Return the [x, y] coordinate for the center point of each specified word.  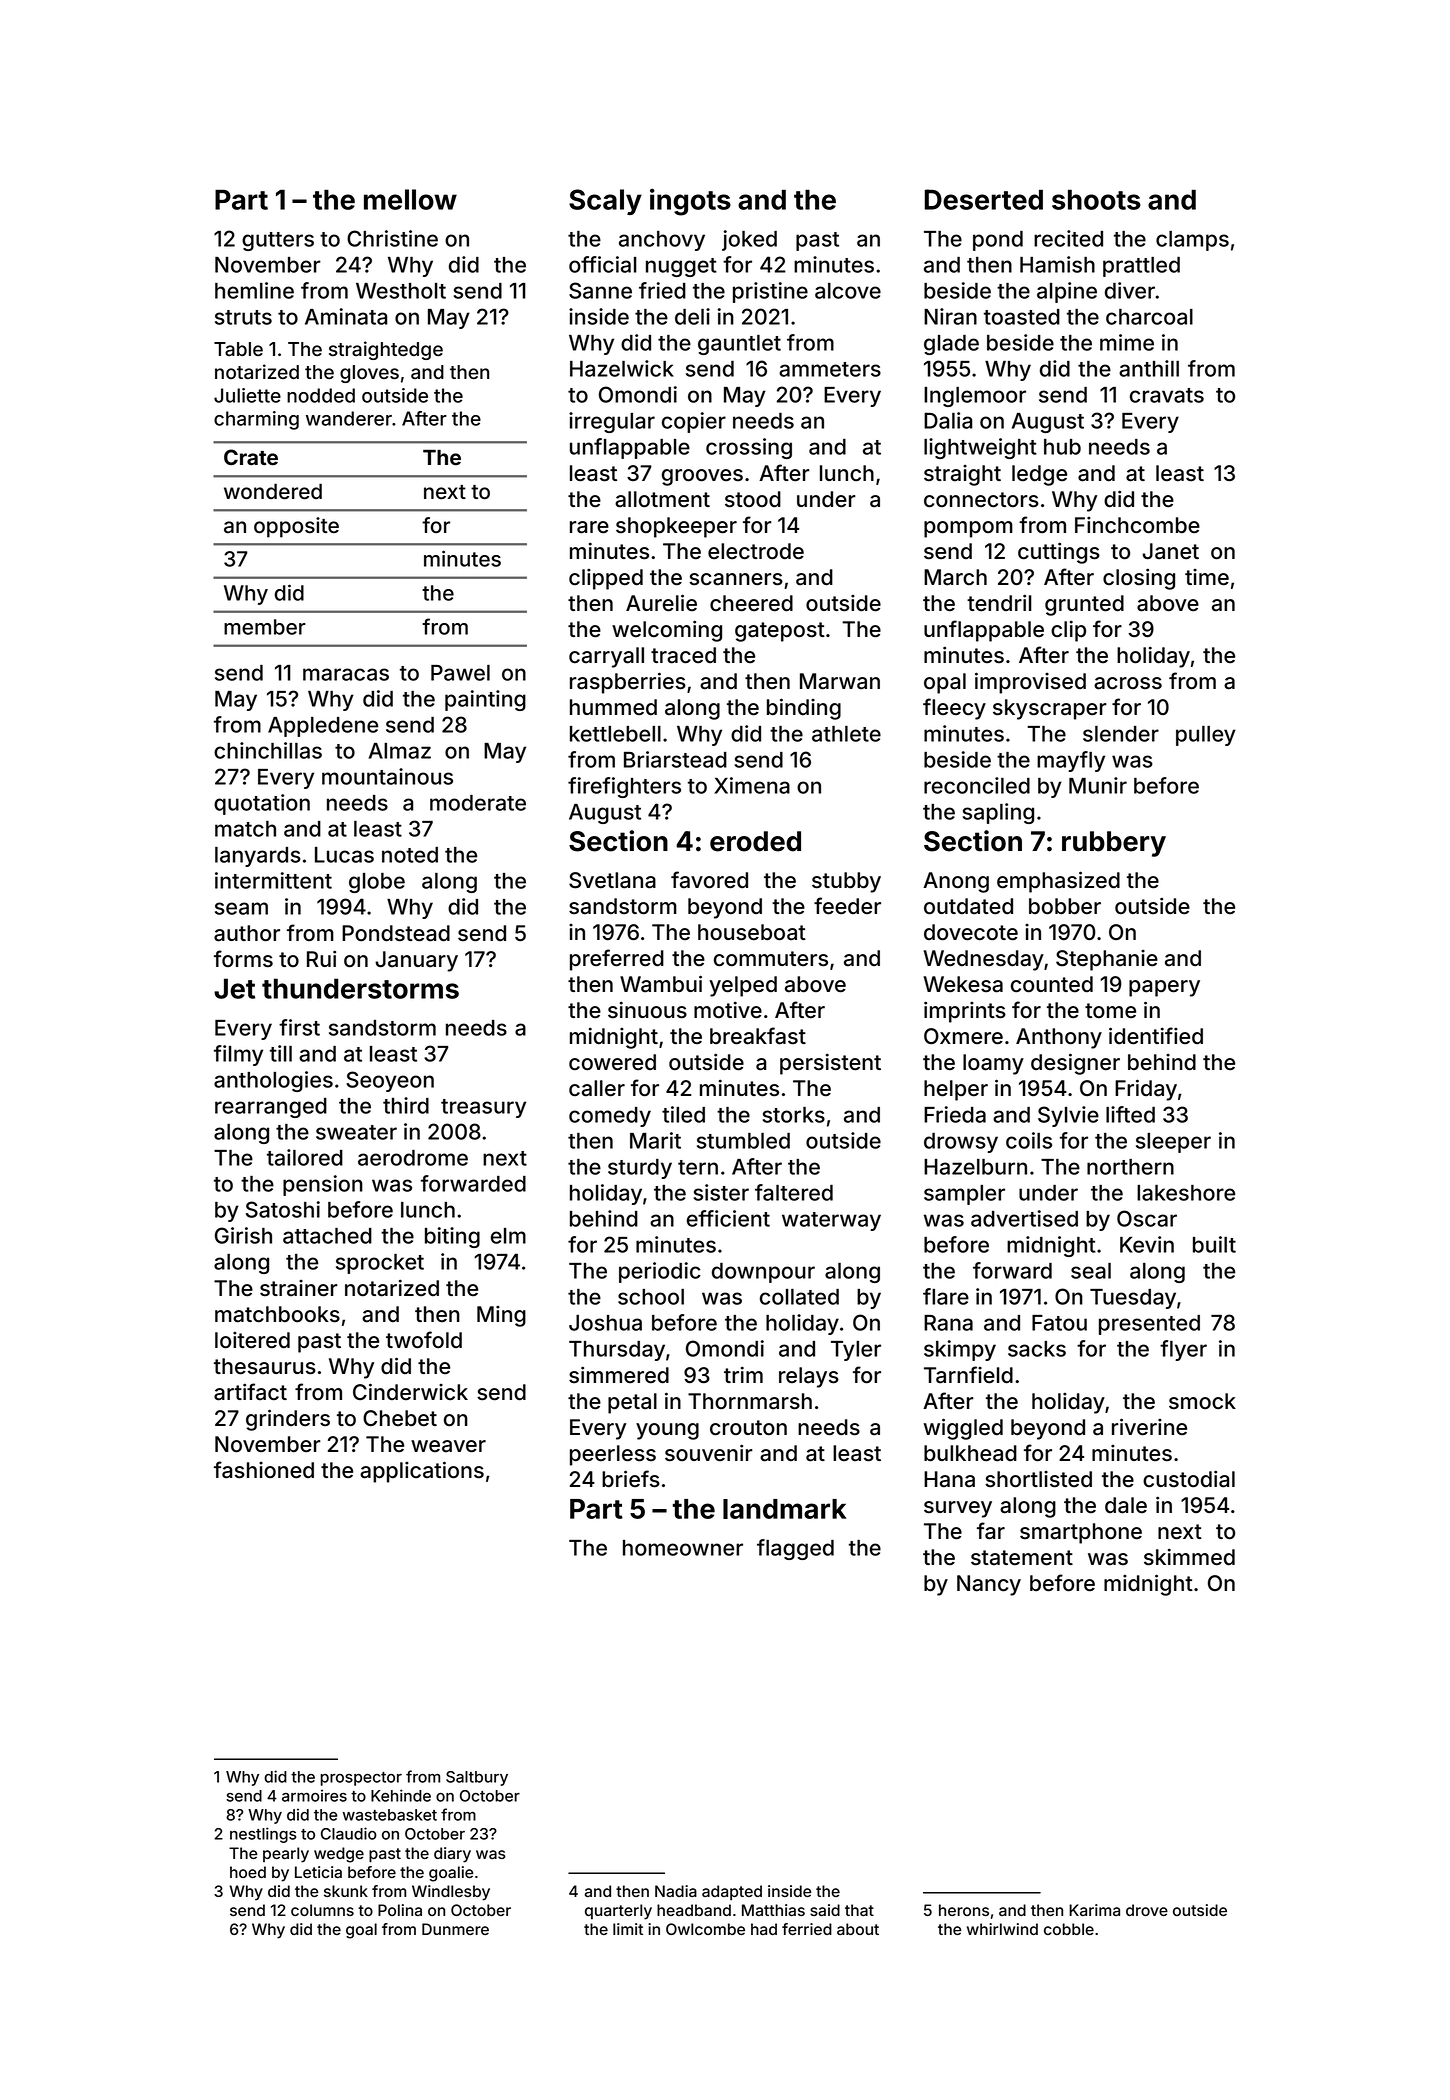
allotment [662, 499]
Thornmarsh [750, 1401]
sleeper [1173, 1143]
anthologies [273, 1081]
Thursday [617, 1351]
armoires [314, 1795]
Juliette [247, 395]
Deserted [983, 199]
